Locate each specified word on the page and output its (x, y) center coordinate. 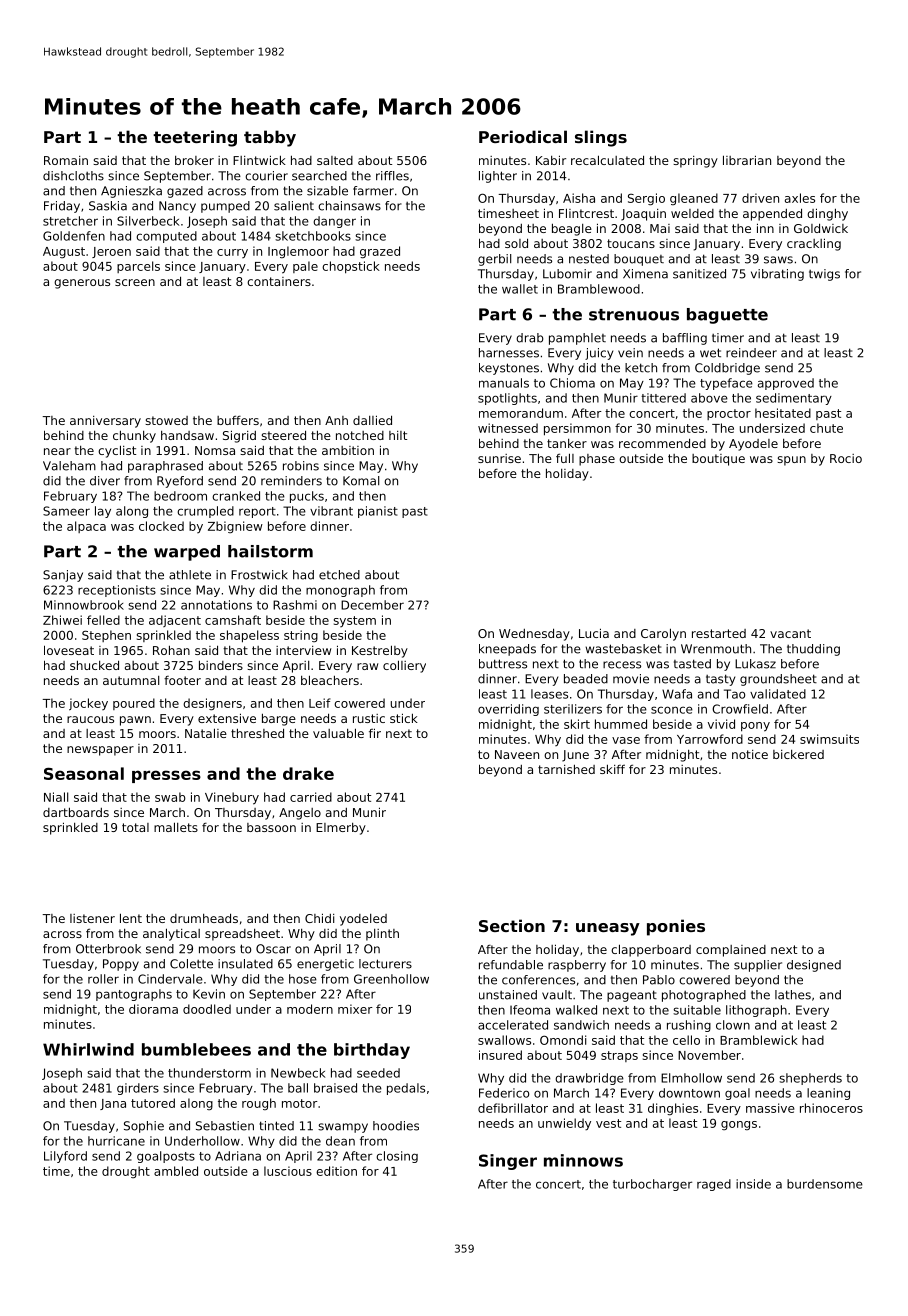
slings (601, 138)
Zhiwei (62, 620)
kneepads (507, 650)
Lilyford (65, 1157)
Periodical (523, 136)
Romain (66, 160)
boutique (718, 460)
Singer (508, 1162)
